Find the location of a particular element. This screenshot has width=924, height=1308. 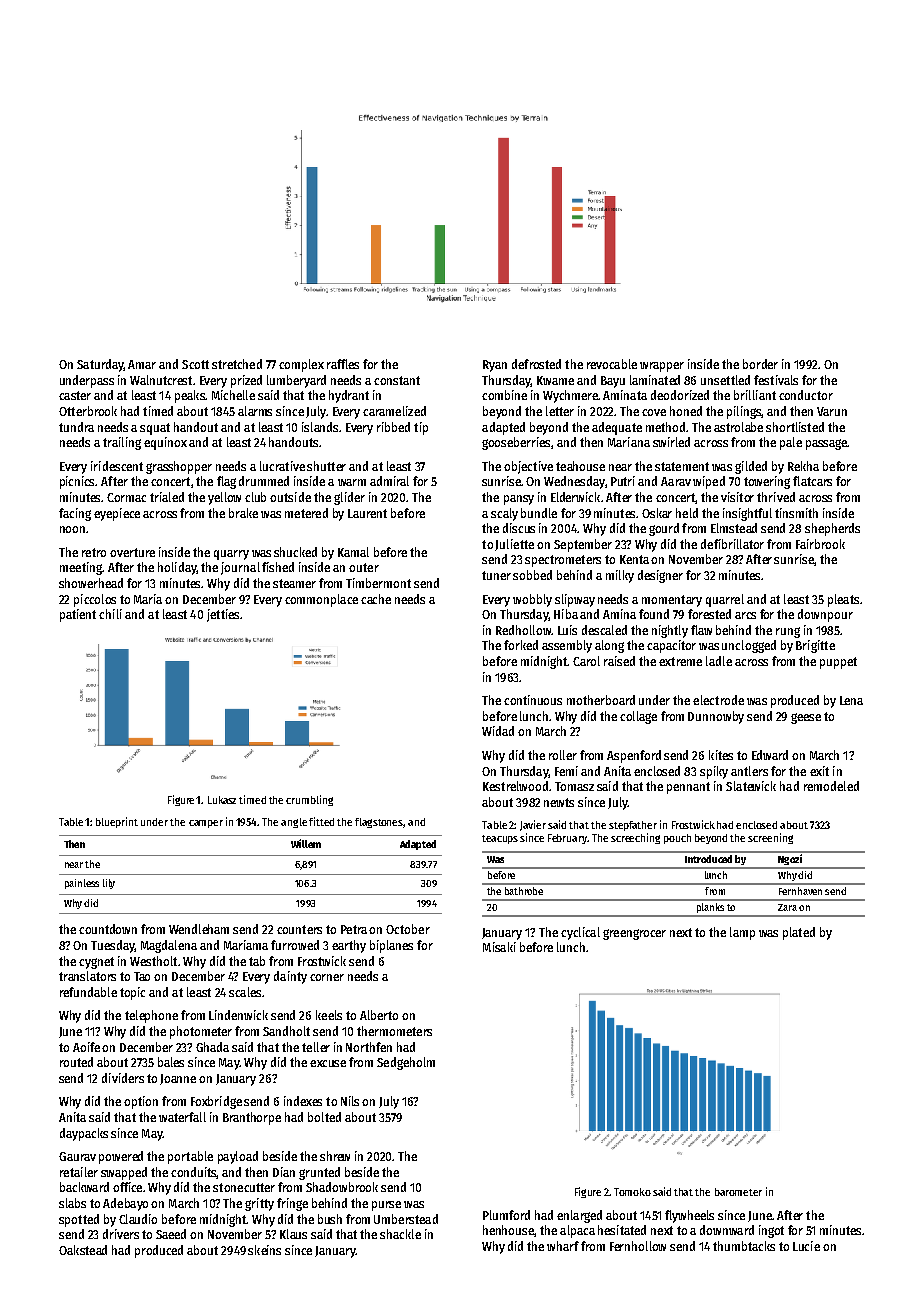

biplanes is located at coordinates (391, 946).
